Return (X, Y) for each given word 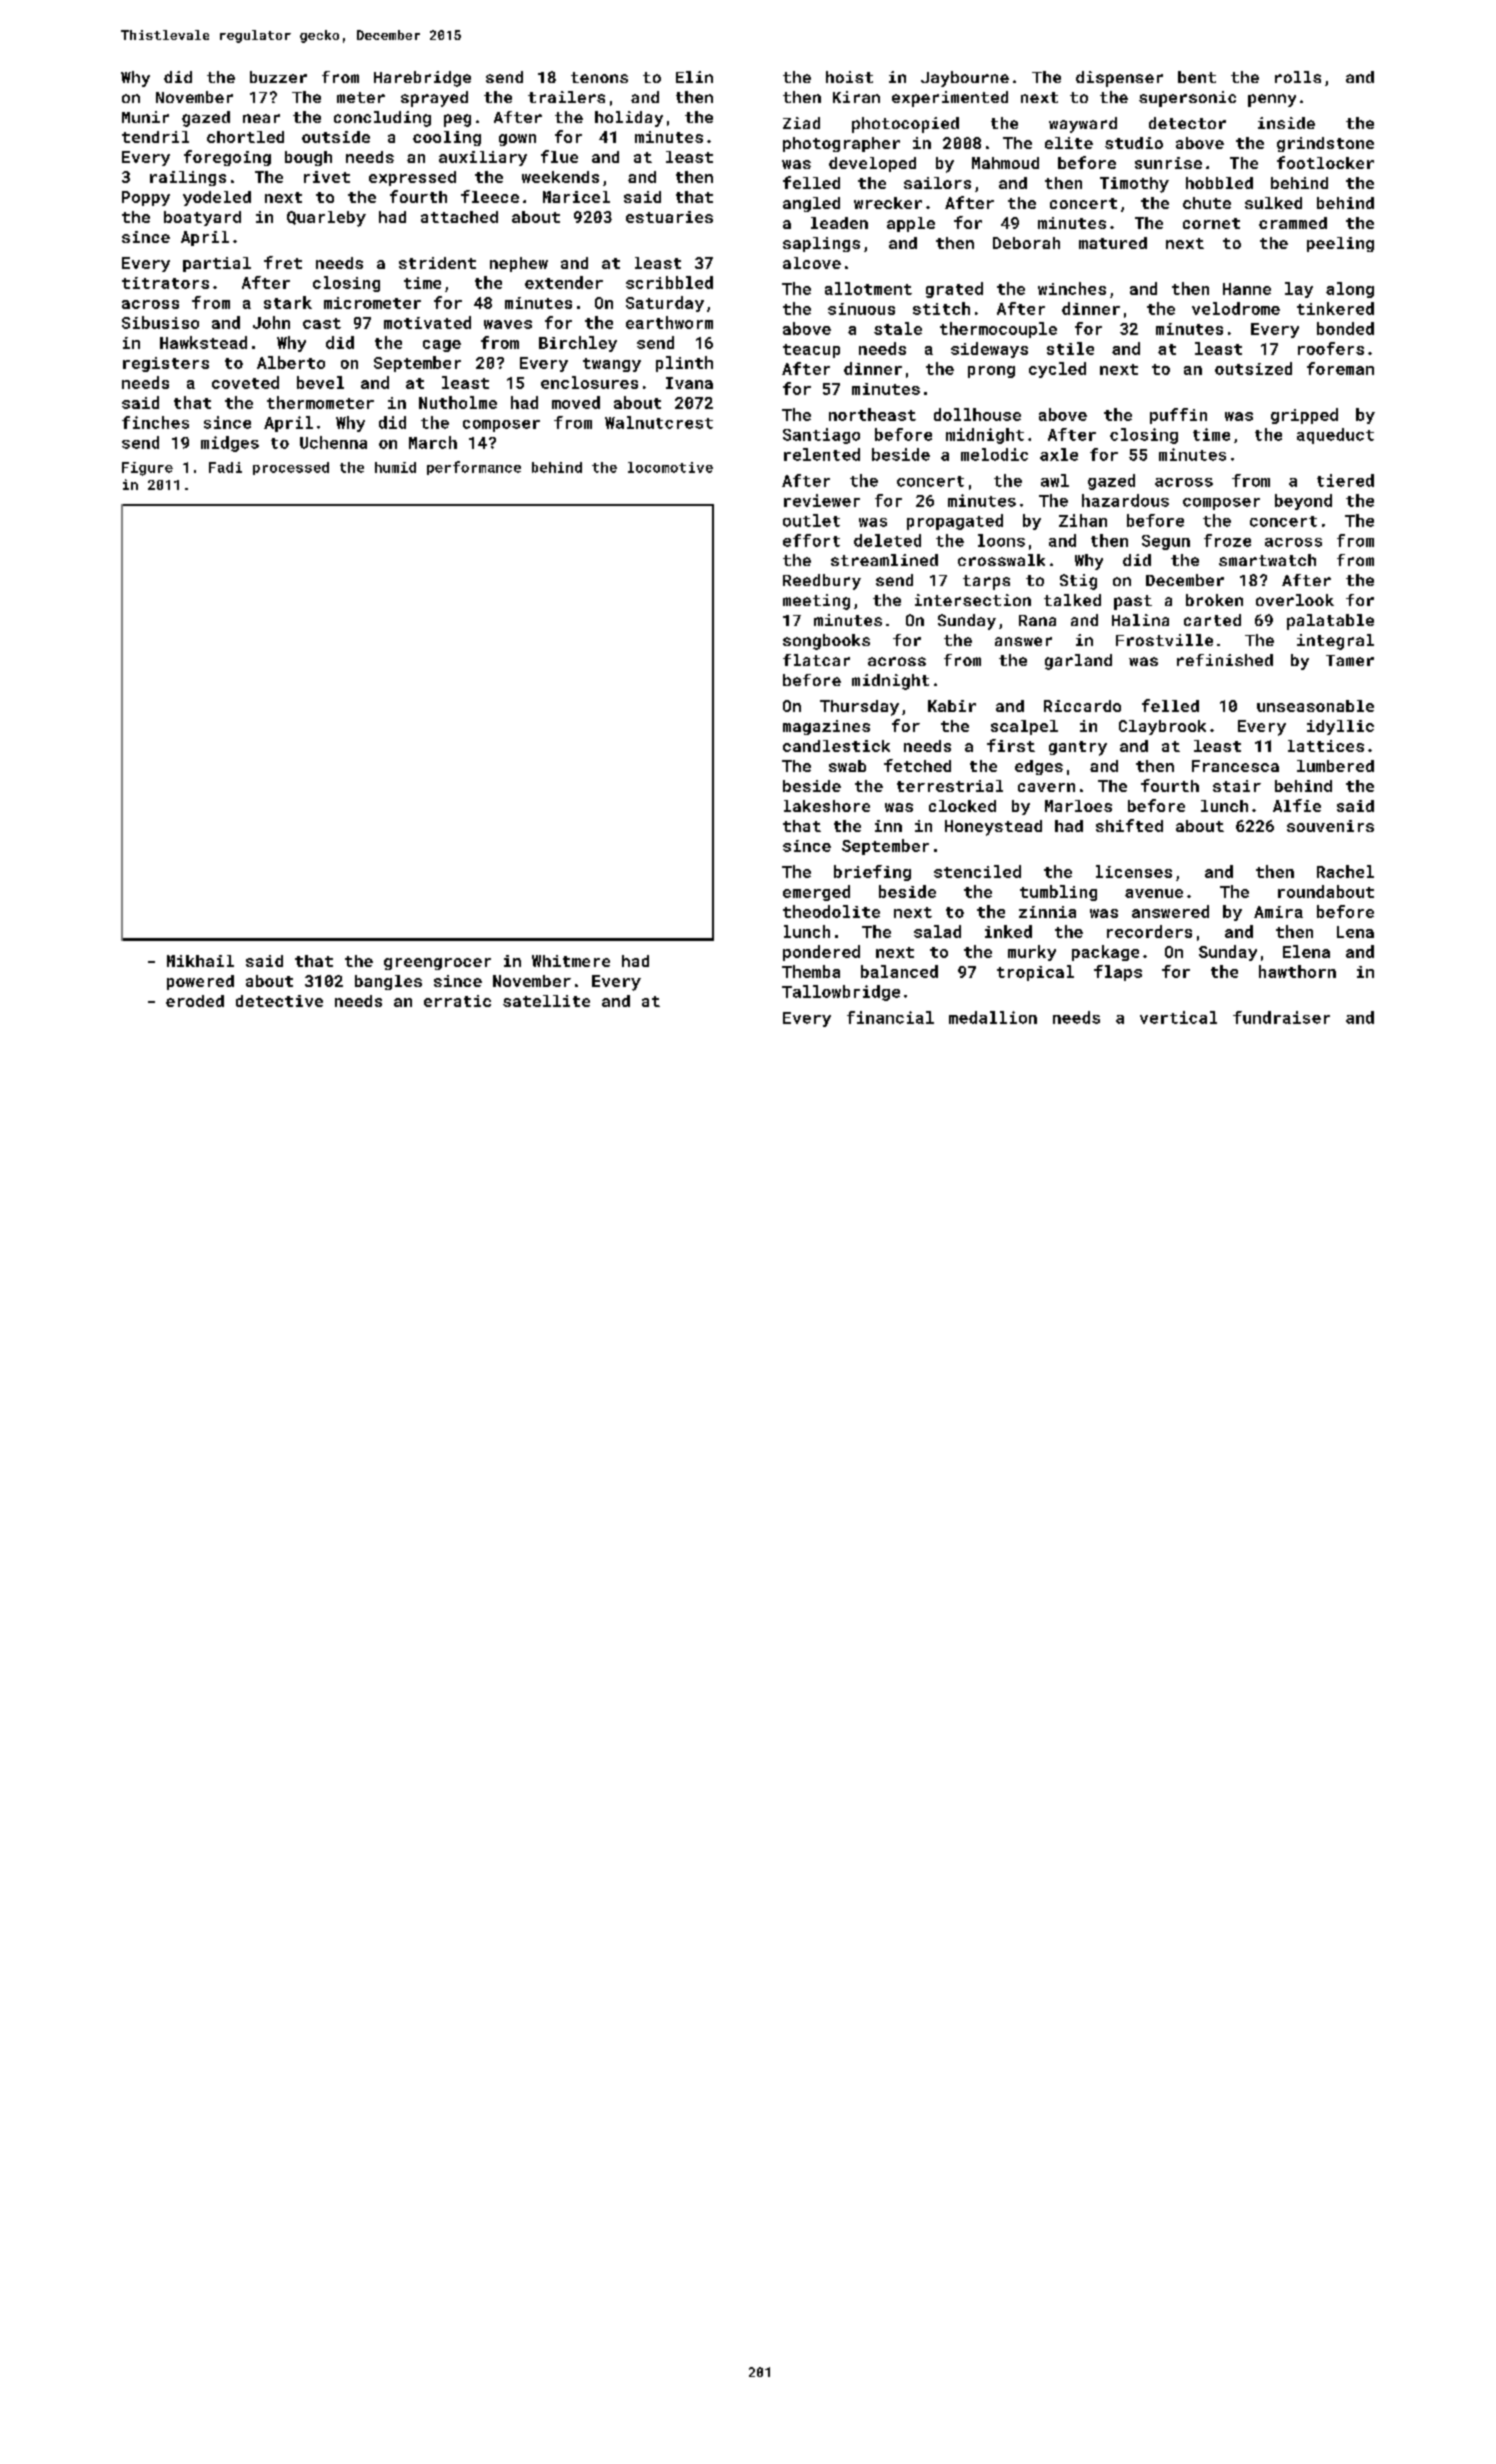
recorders (1149, 931)
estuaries (669, 217)
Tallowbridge (841, 993)
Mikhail (200, 961)
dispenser (1119, 79)
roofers (1331, 348)
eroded (195, 1001)
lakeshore (827, 806)
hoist (849, 77)
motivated (427, 322)
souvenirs (1330, 826)
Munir (145, 117)
